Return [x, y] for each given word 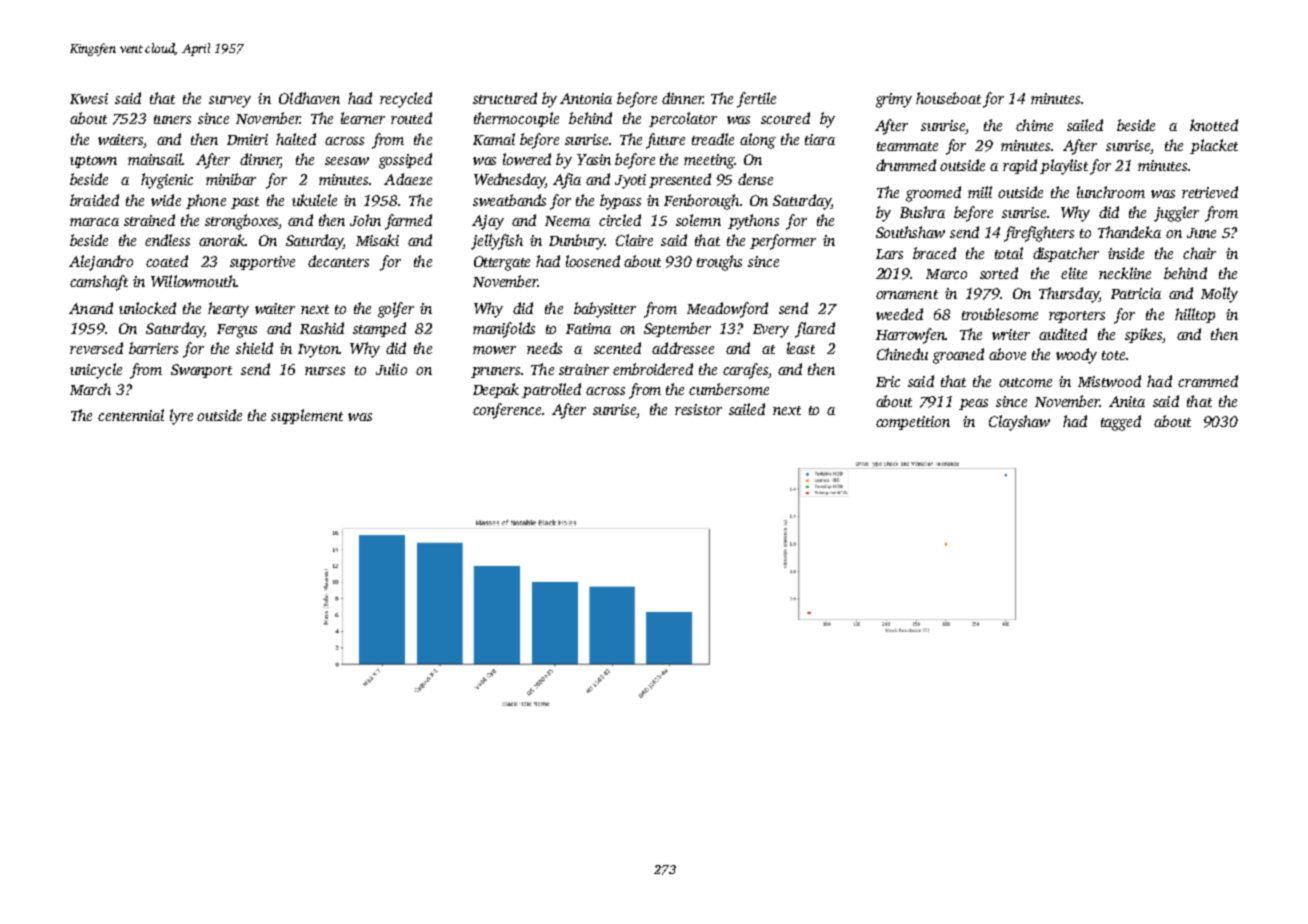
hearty [228, 310]
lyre [181, 417]
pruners [495, 372]
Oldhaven [309, 98]
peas [973, 404]
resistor [698, 409]
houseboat [948, 98]
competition [913, 423]
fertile [756, 100]
